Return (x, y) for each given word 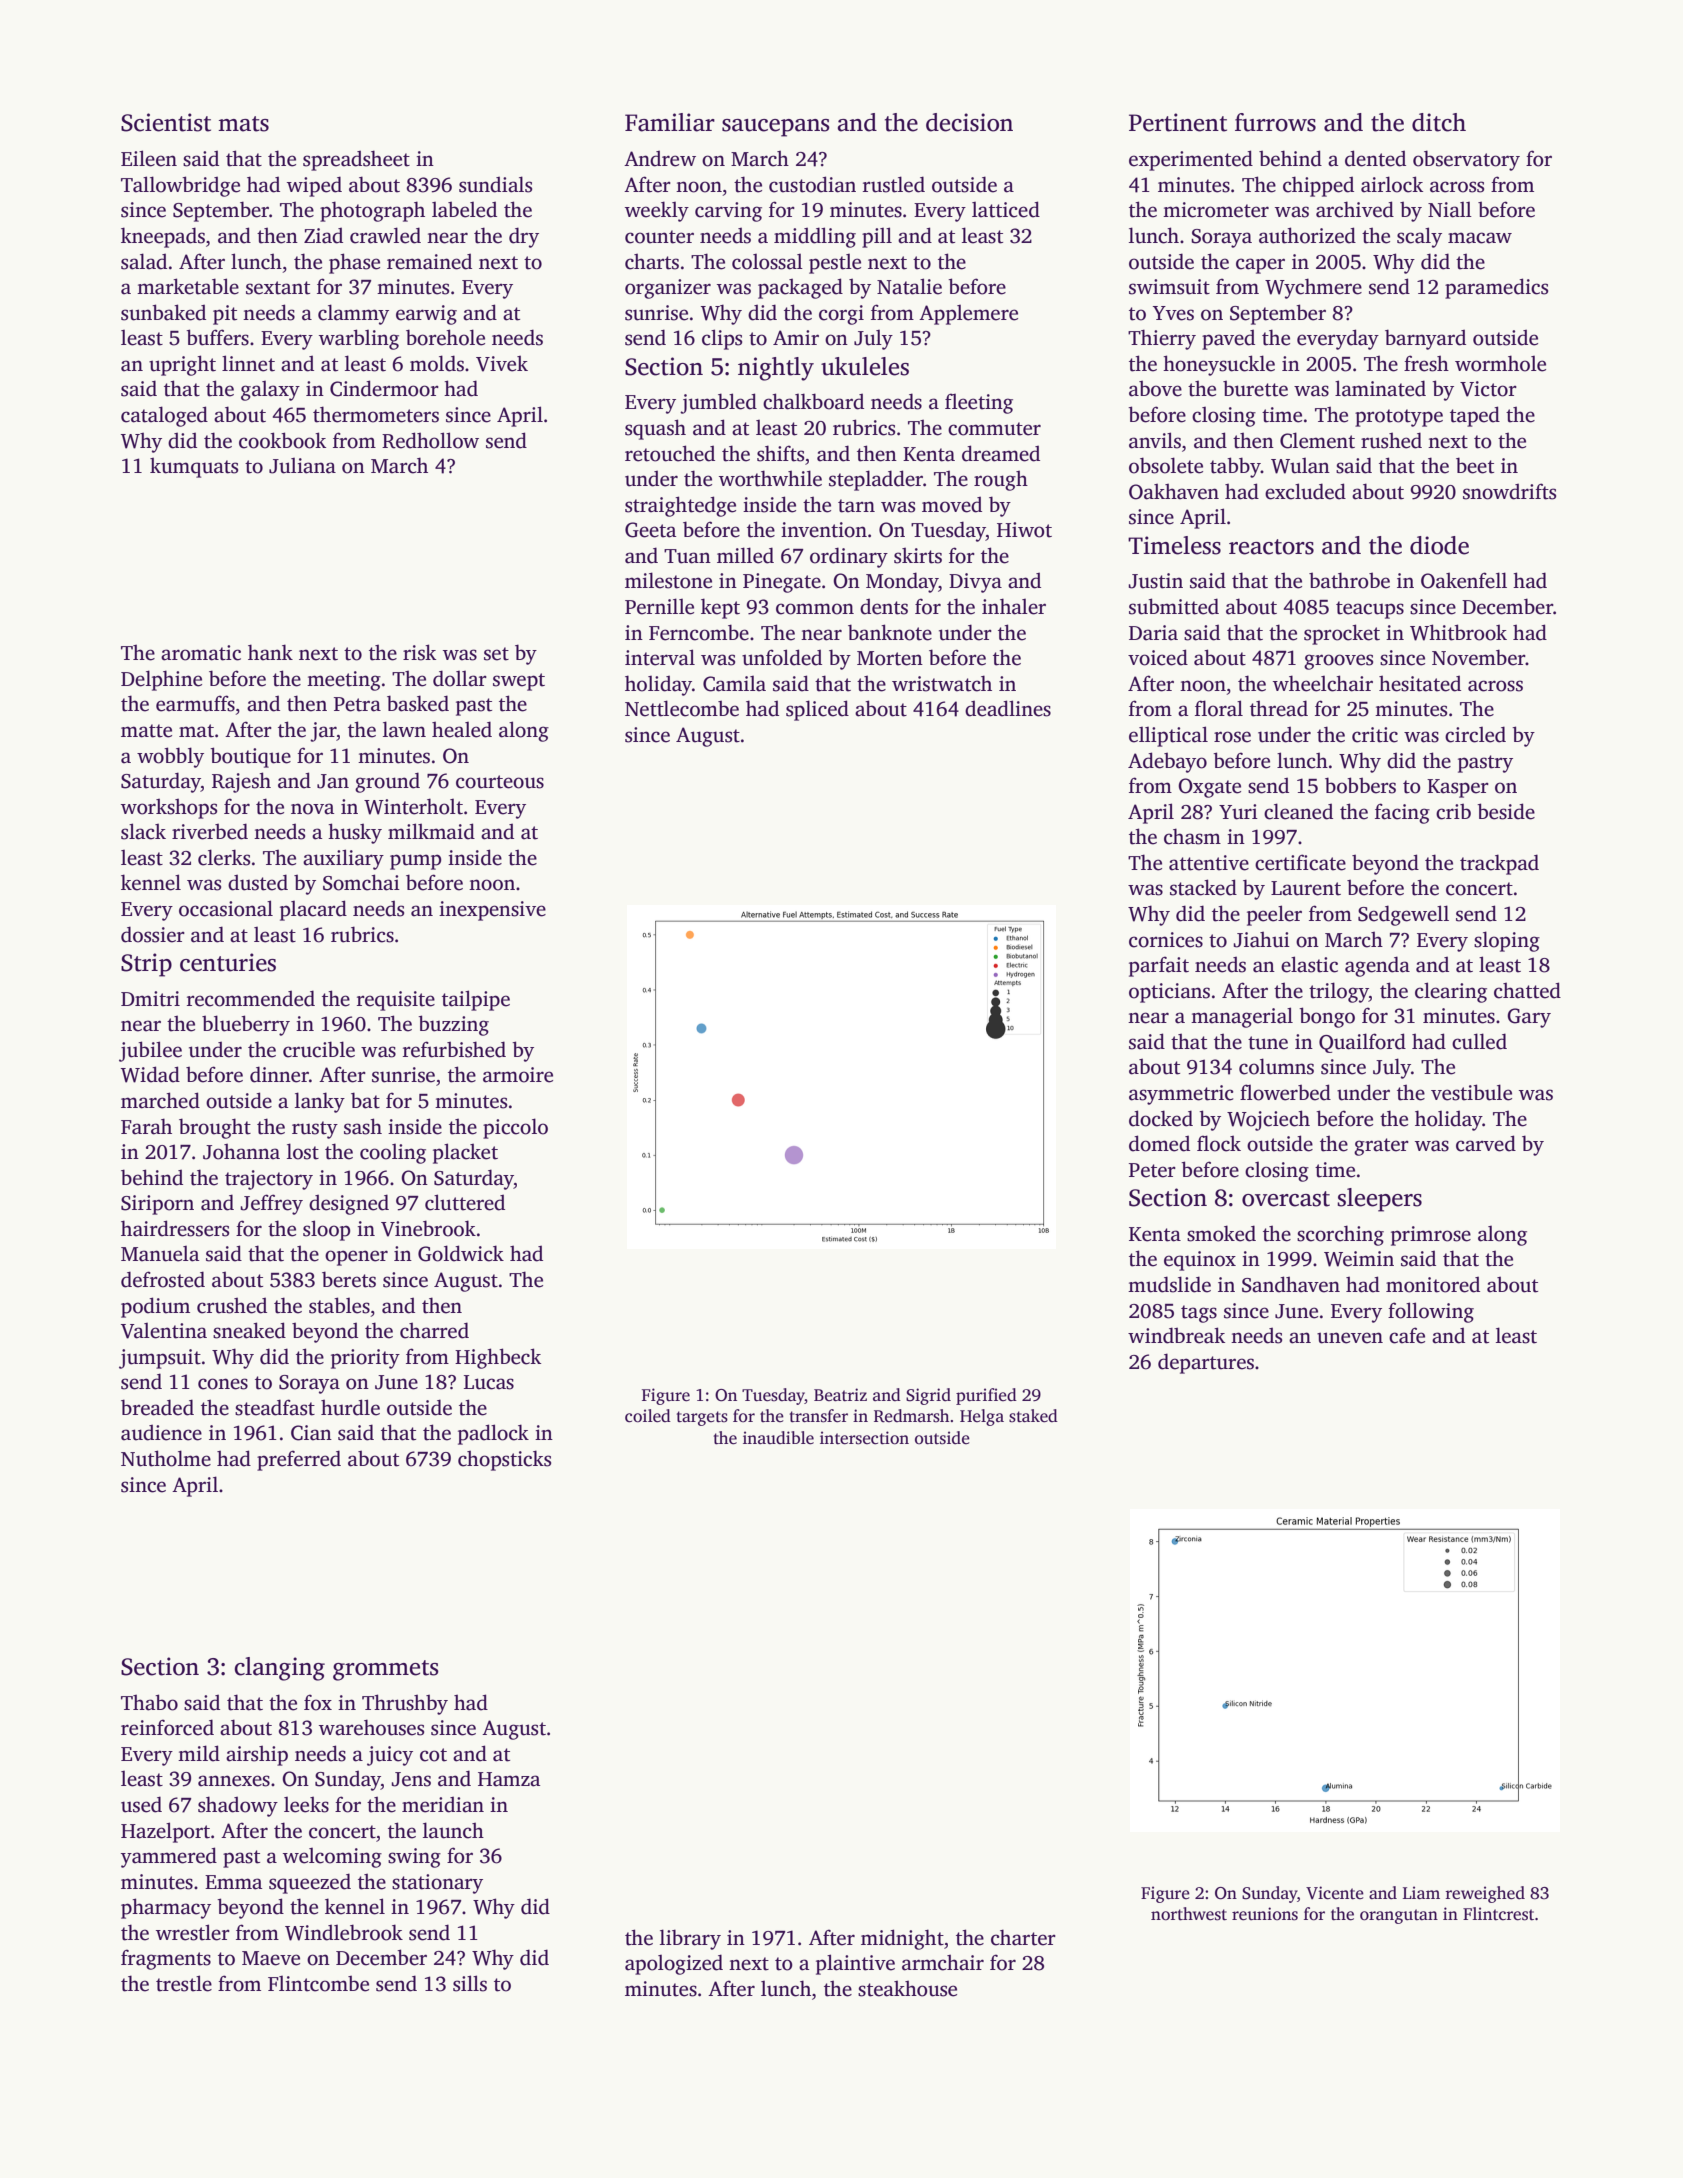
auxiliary (343, 859)
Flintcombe (318, 1983)
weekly (657, 211)
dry (524, 237)
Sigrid (928, 1396)
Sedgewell (1403, 915)
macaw (1480, 238)
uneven (1350, 1338)
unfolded (782, 657)
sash (363, 1126)
